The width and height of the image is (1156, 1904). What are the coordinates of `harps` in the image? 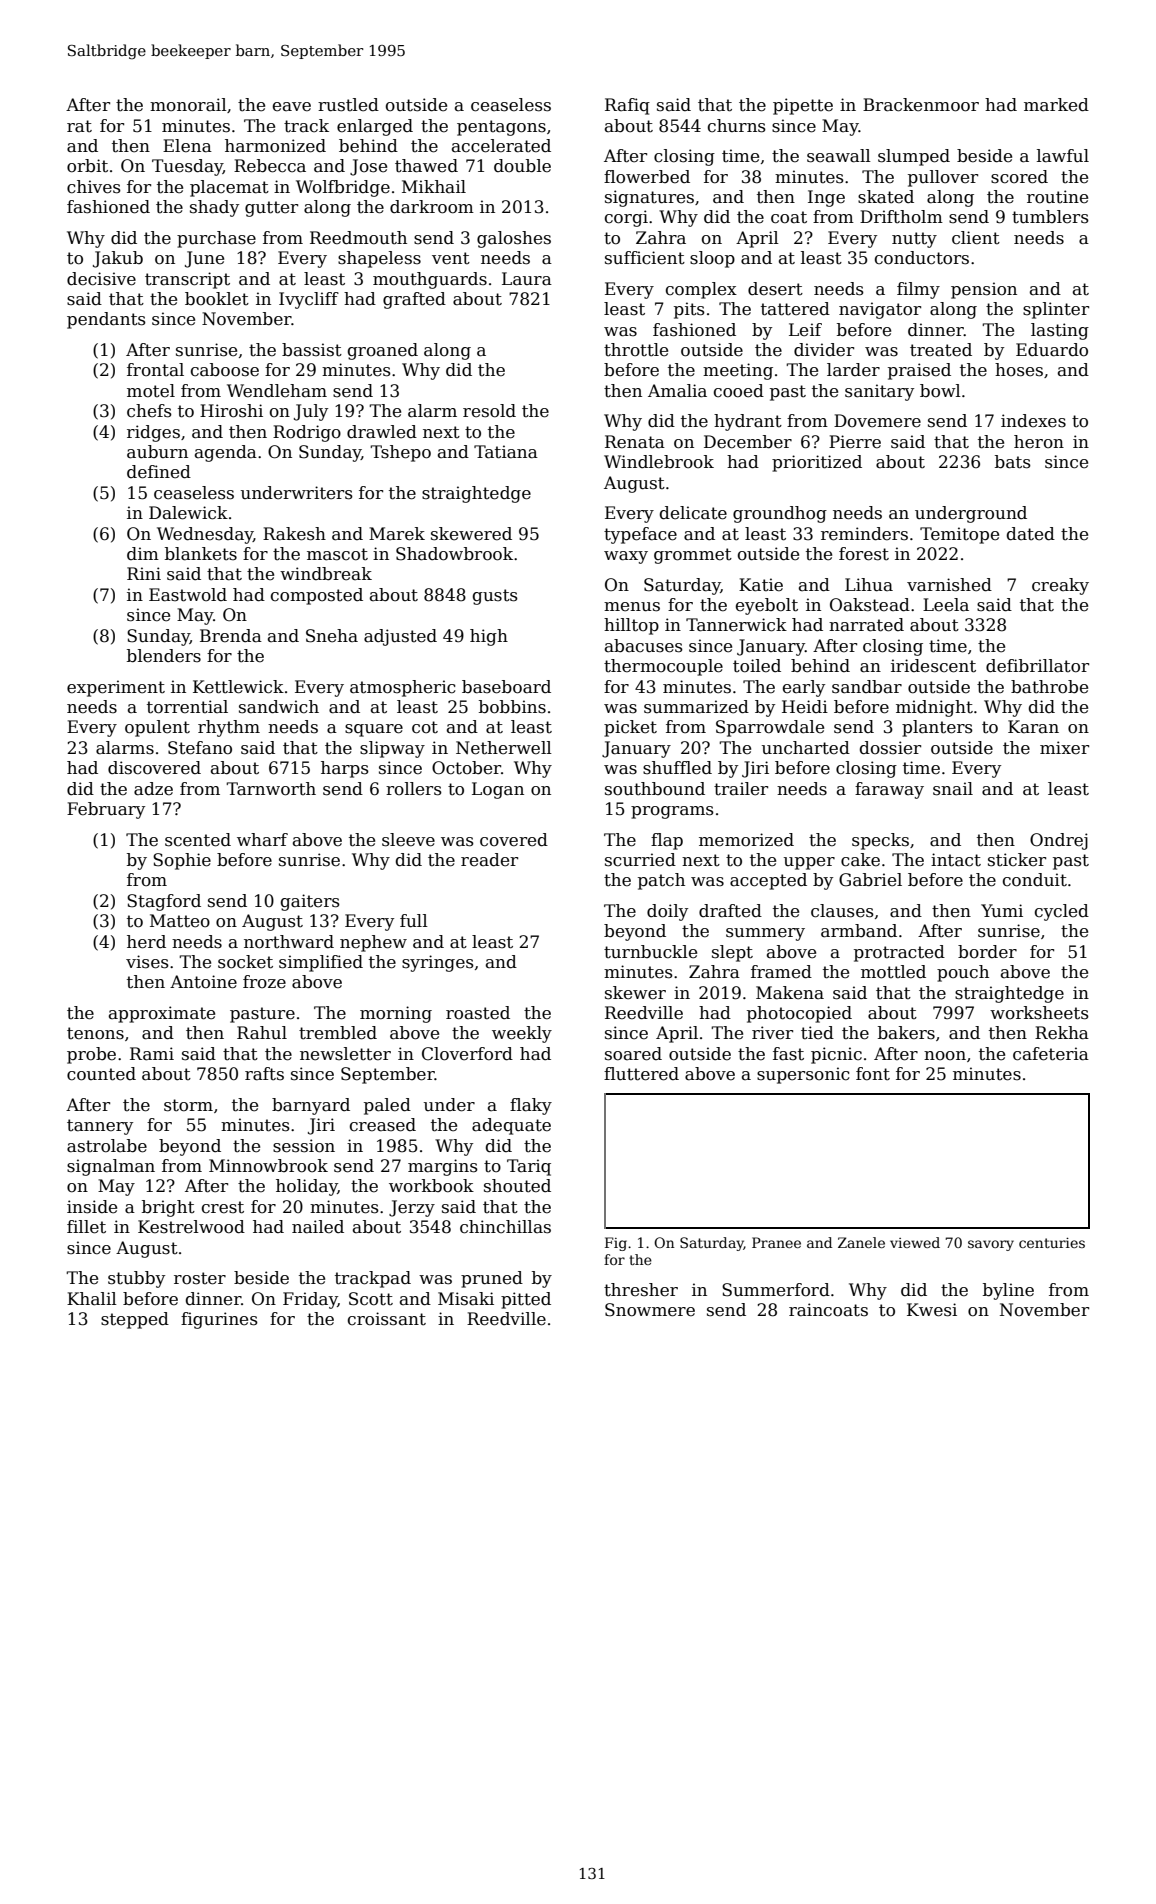 It's located at (345, 769).
